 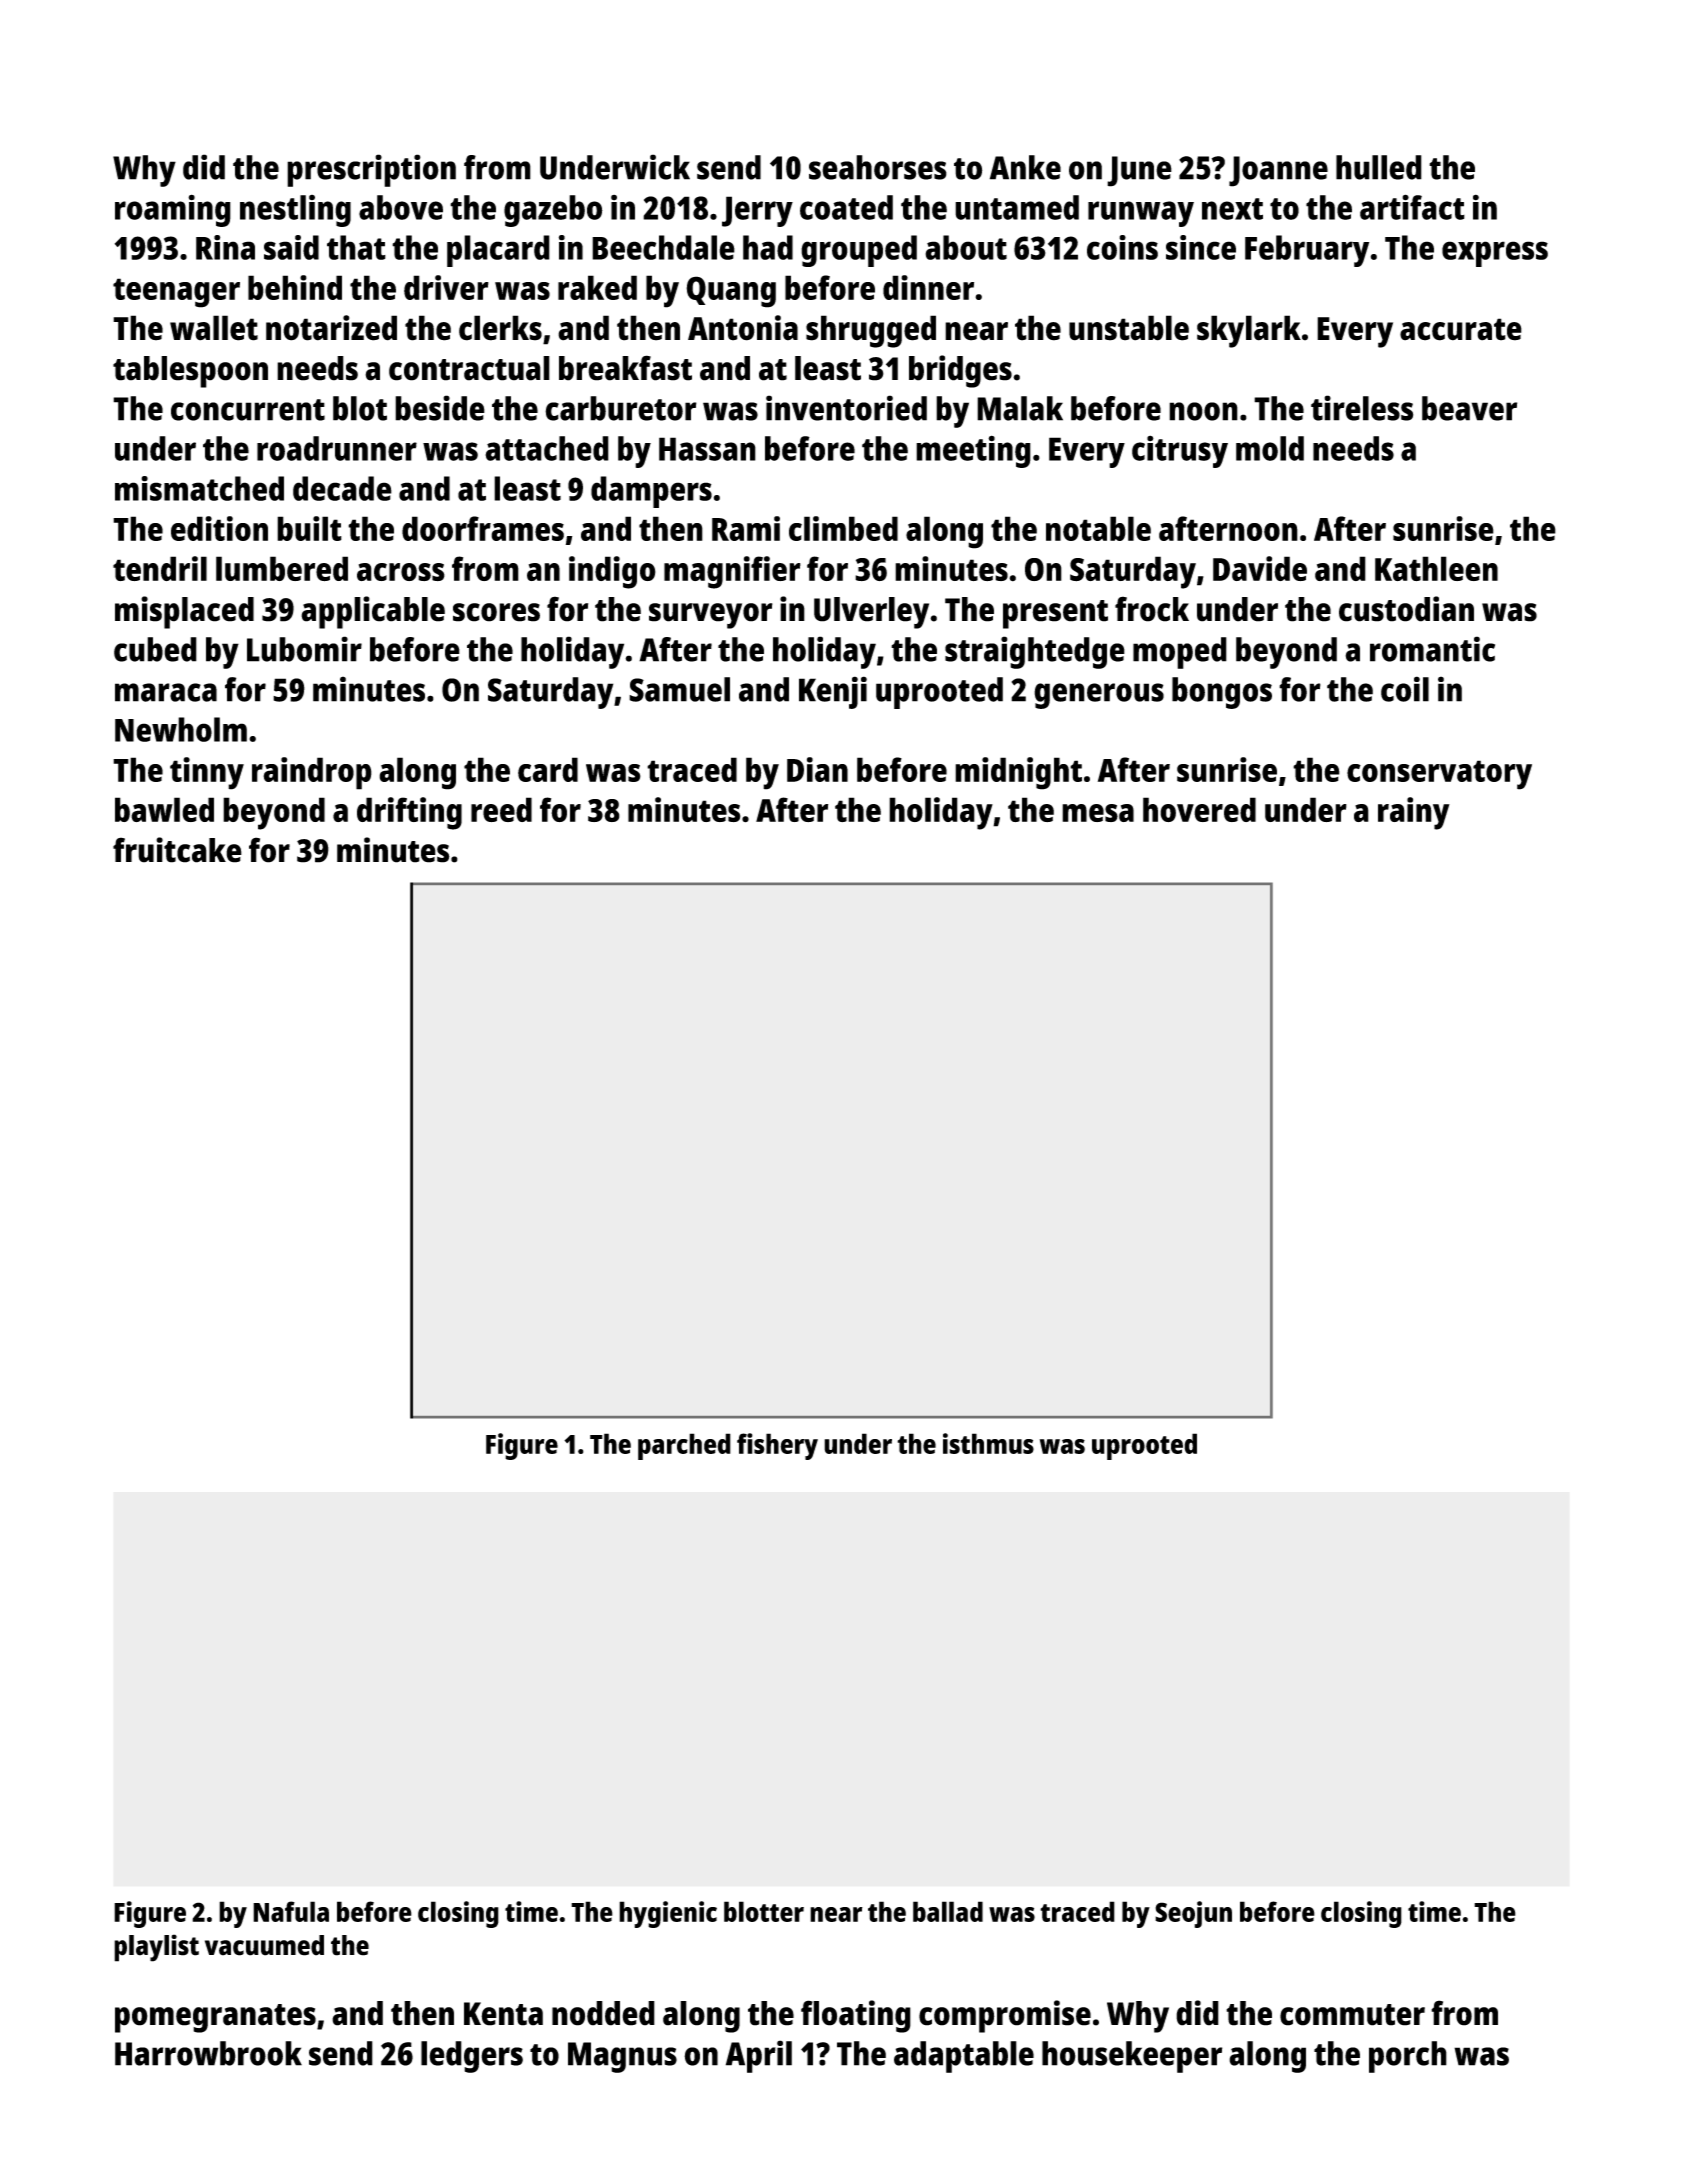 What do you see at coordinates (1193, 1914) in the page?
I see `Seojun` at bounding box center [1193, 1914].
